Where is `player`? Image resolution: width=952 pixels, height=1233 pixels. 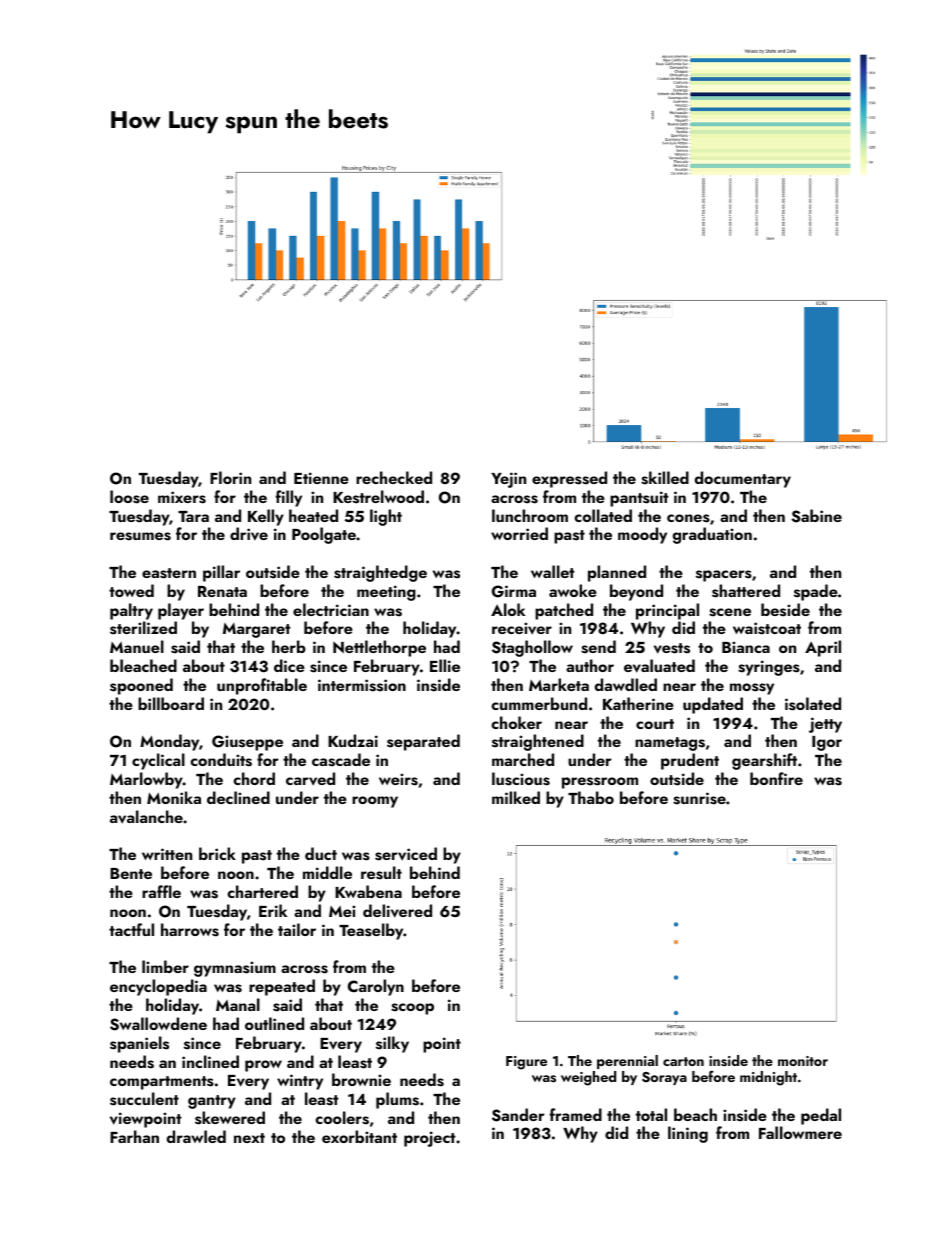
player is located at coordinates (181, 611).
